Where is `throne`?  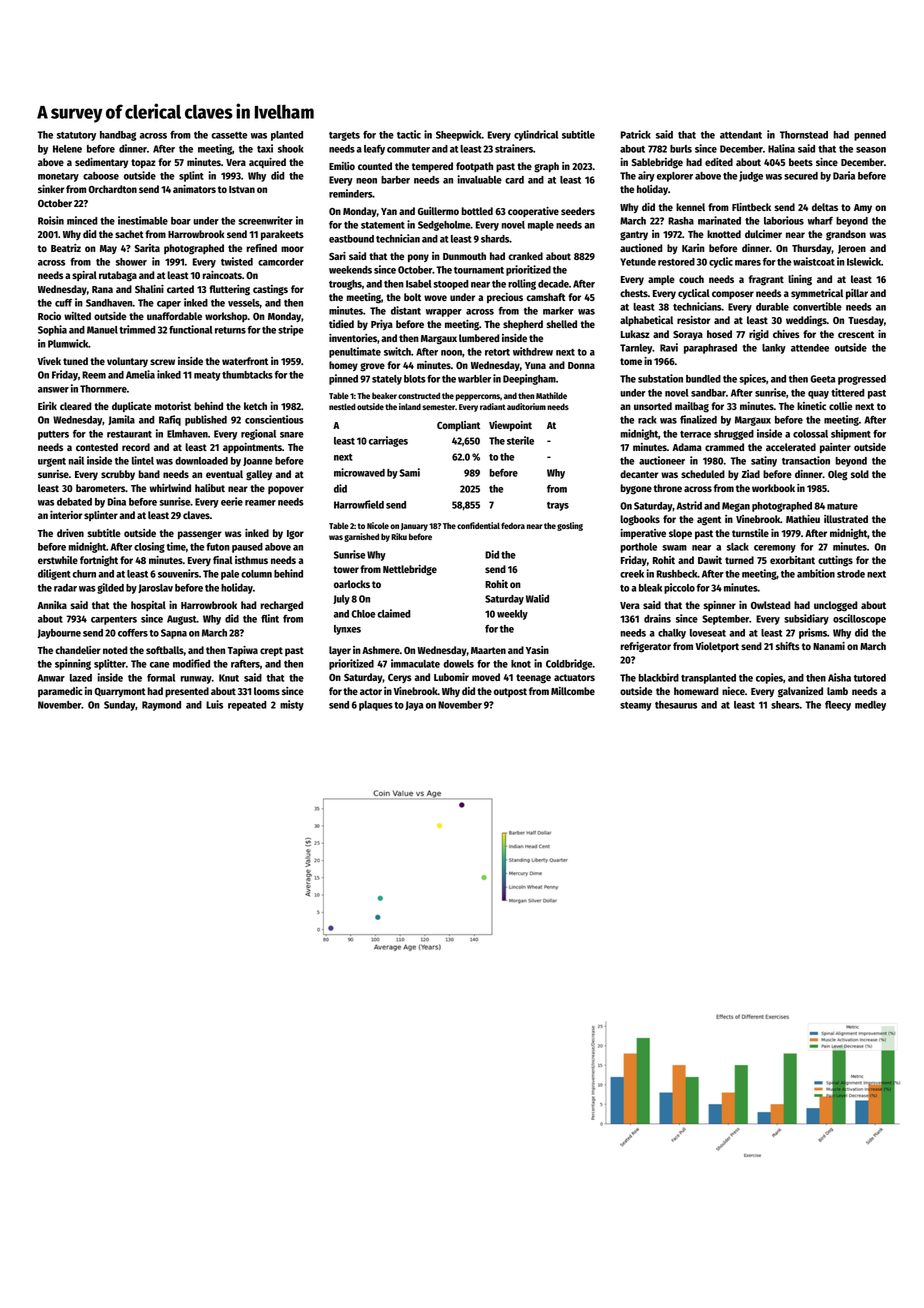
throne is located at coordinates (668, 488).
